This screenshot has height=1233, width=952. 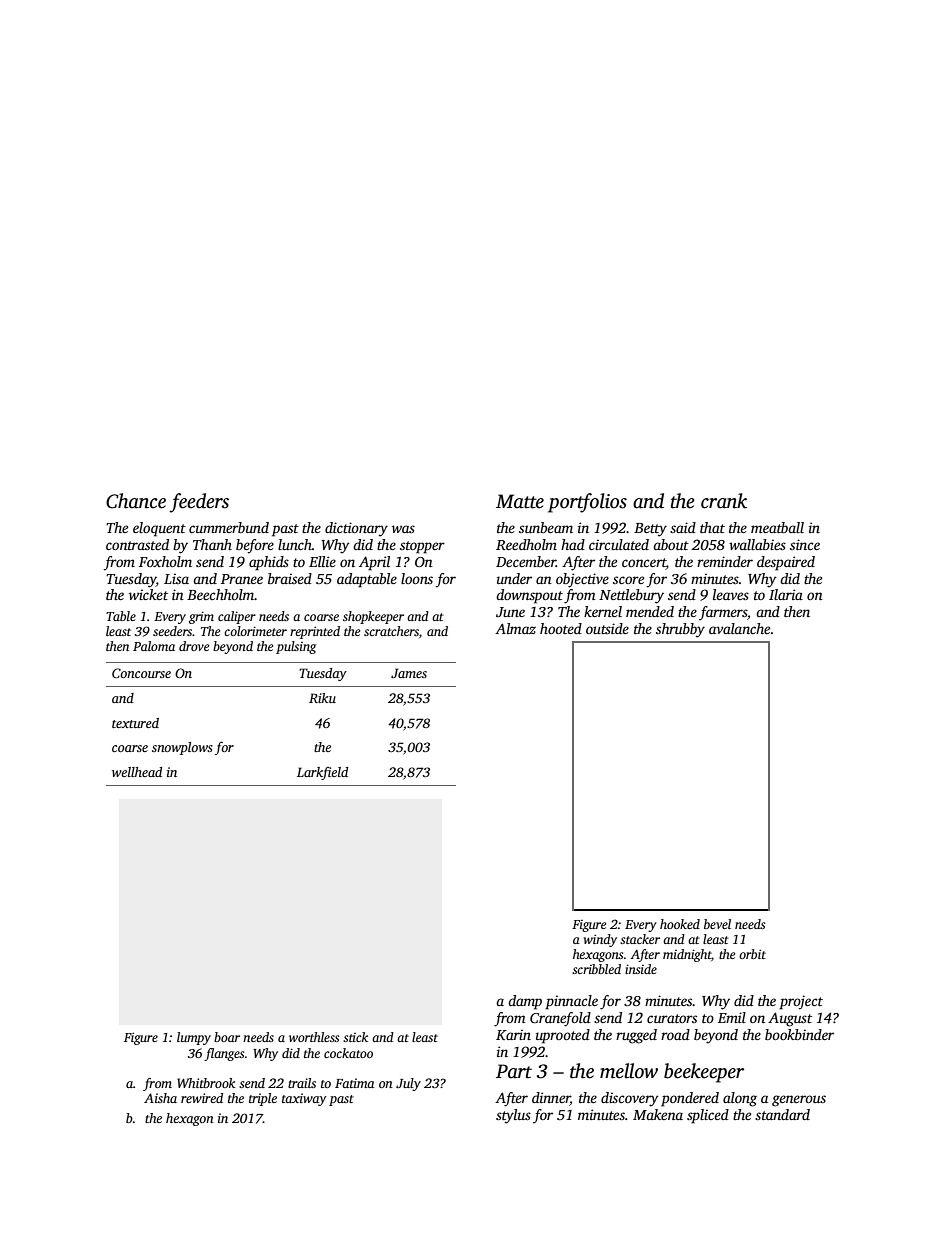 What do you see at coordinates (136, 501) in the screenshot?
I see `Chance` at bounding box center [136, 501].
